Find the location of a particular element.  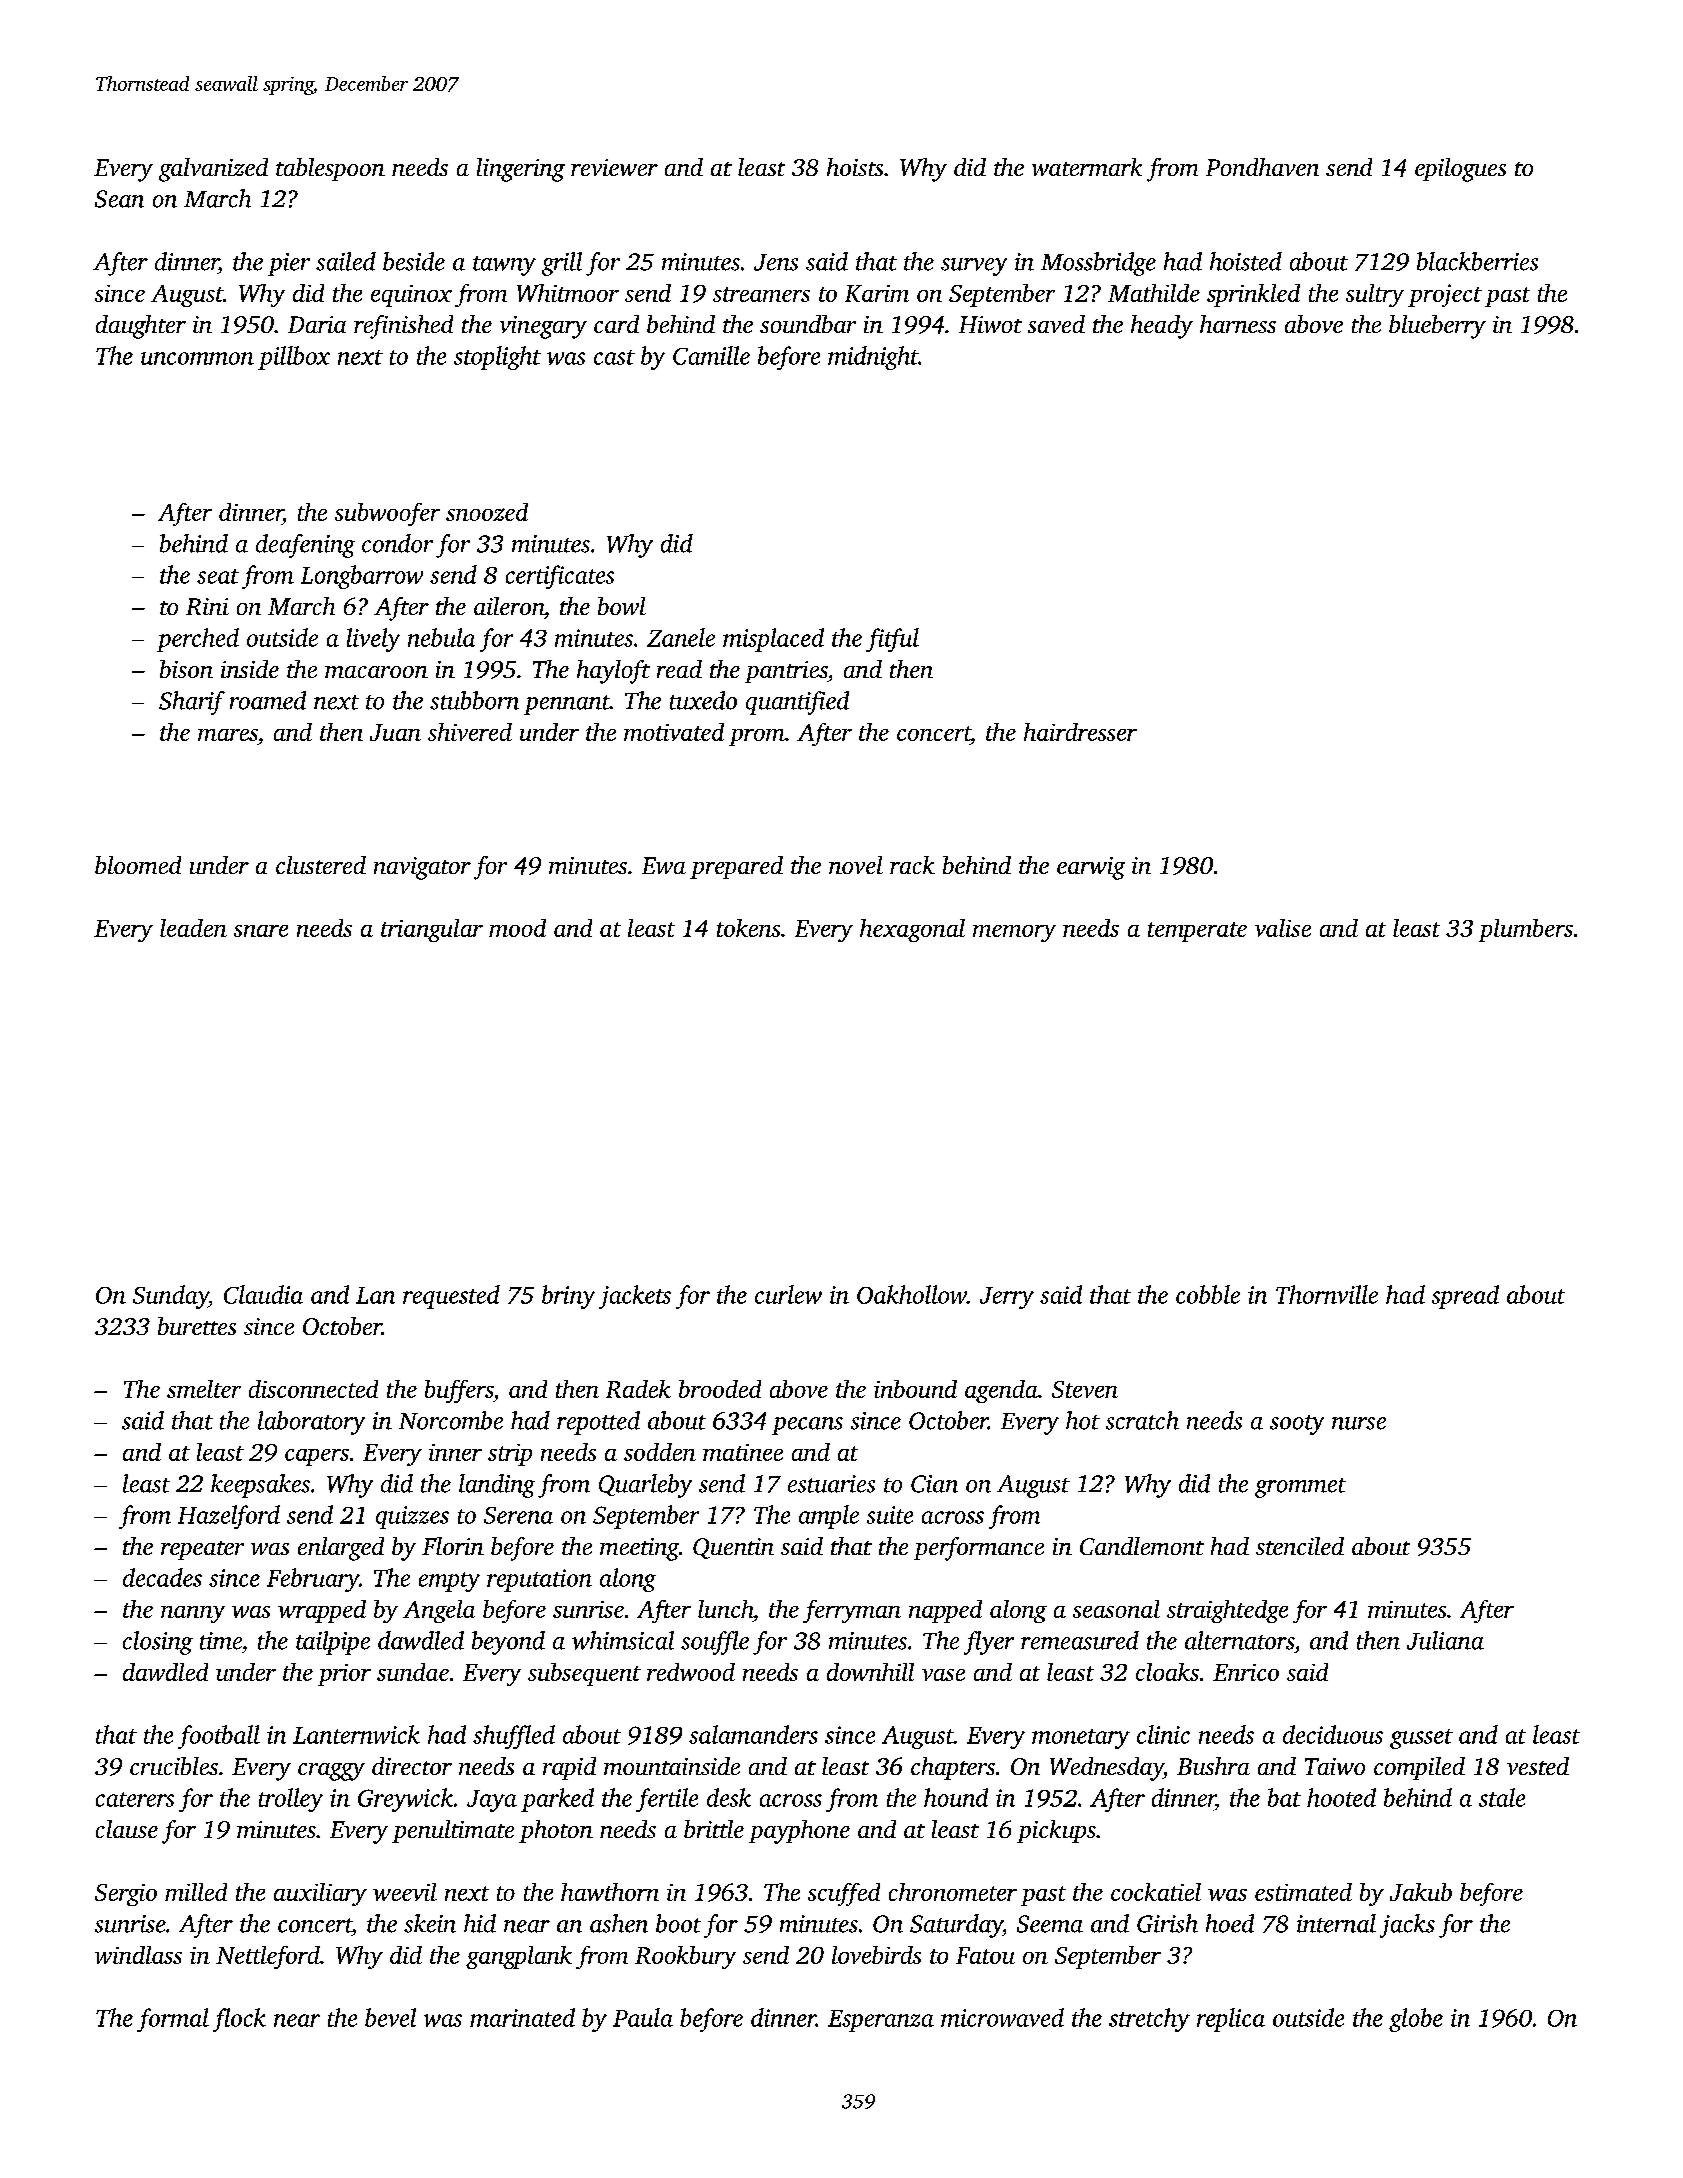

Jakub is located at coordinates (1421, 1892).
